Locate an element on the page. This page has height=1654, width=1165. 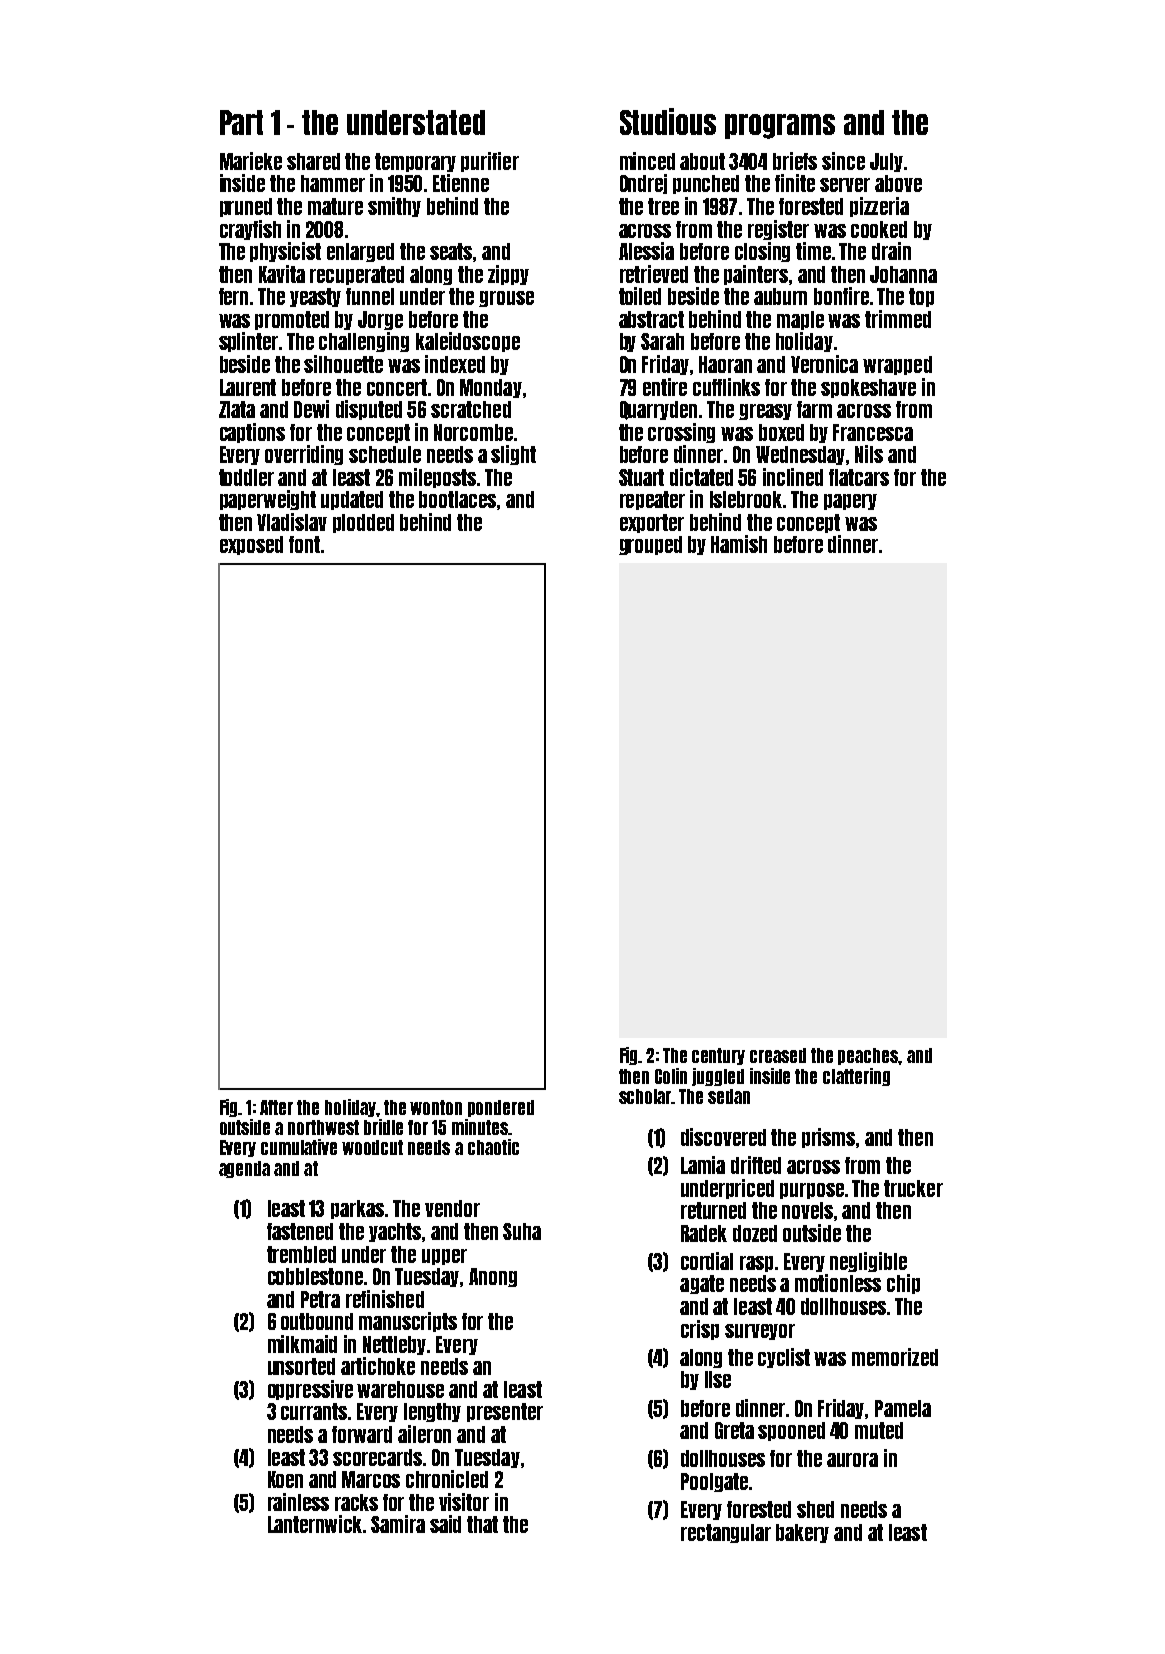
flatcars is located at coordinates (859, 477).
